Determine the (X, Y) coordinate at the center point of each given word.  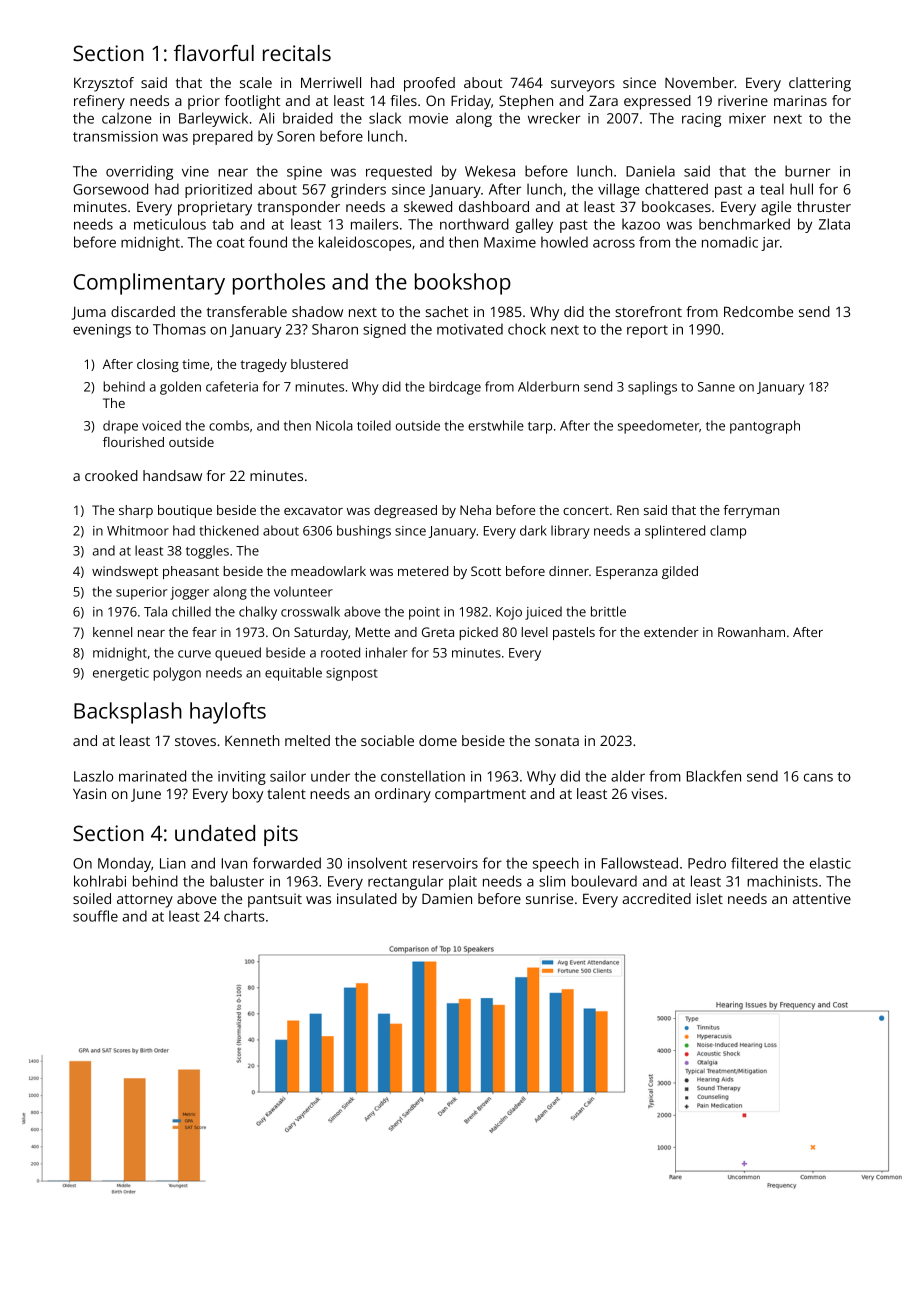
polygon (177, 674)
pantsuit (275, 900)
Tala (155, 611)
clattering (820, 84)
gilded (680, 572)
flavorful (214, 52)
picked (478, 633)
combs (229, 425)
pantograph (765, 427)
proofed (429, 84)
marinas (800, 100)
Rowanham (751, 632)
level (534, 632)
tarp (540, 428)
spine (304, 173)
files (404, 100)
